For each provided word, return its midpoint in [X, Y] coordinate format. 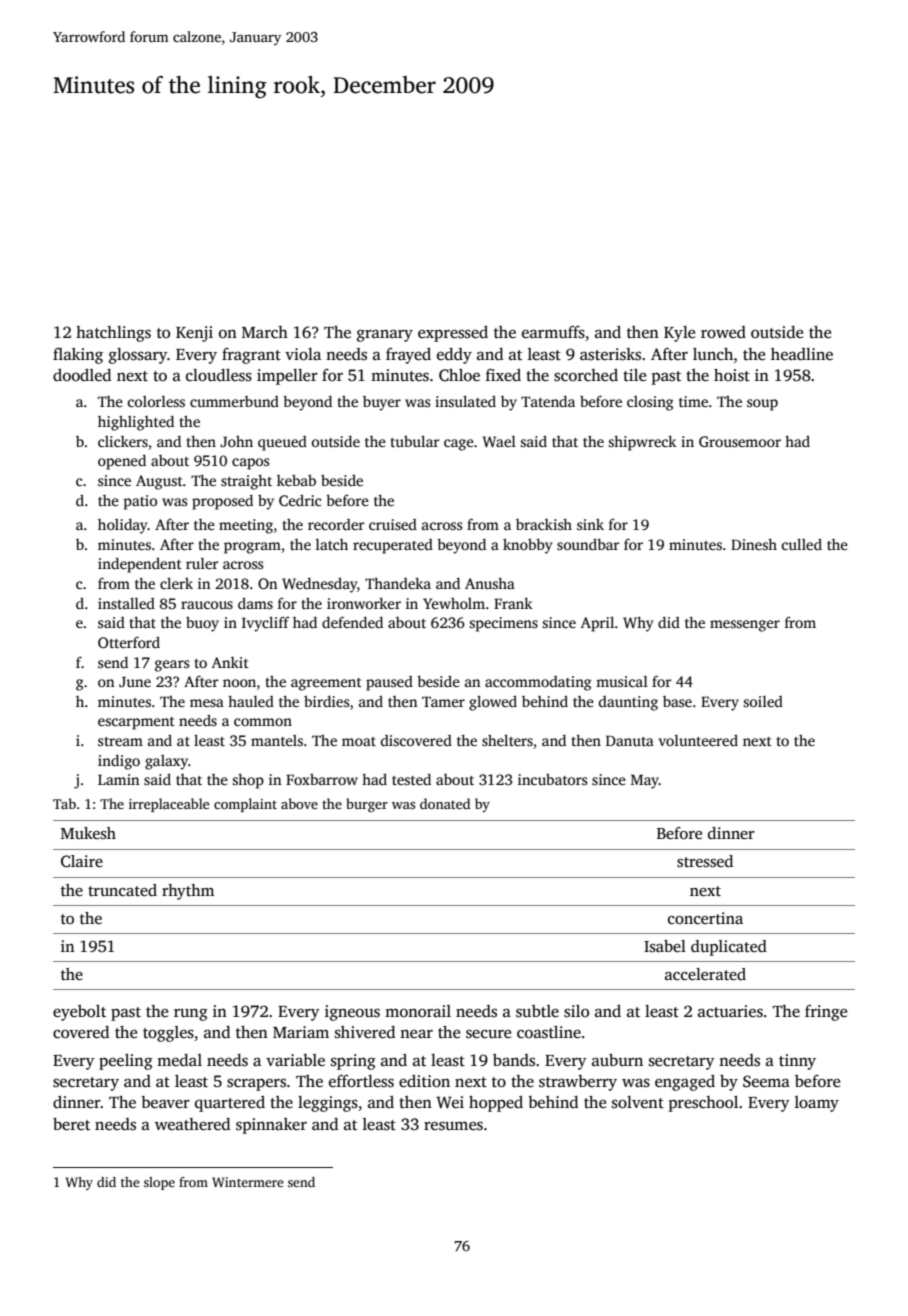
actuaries [730, 1011]
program [252, 548]
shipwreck [642, 443]
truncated [122, 890]
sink [590, 524]
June [135, 681]
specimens [503, 624]
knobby [527, 546]
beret [71, 1124]
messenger [745, 626]
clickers [123, 441]
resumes [453, 1126]
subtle [537, 1011]
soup [762, 405]
